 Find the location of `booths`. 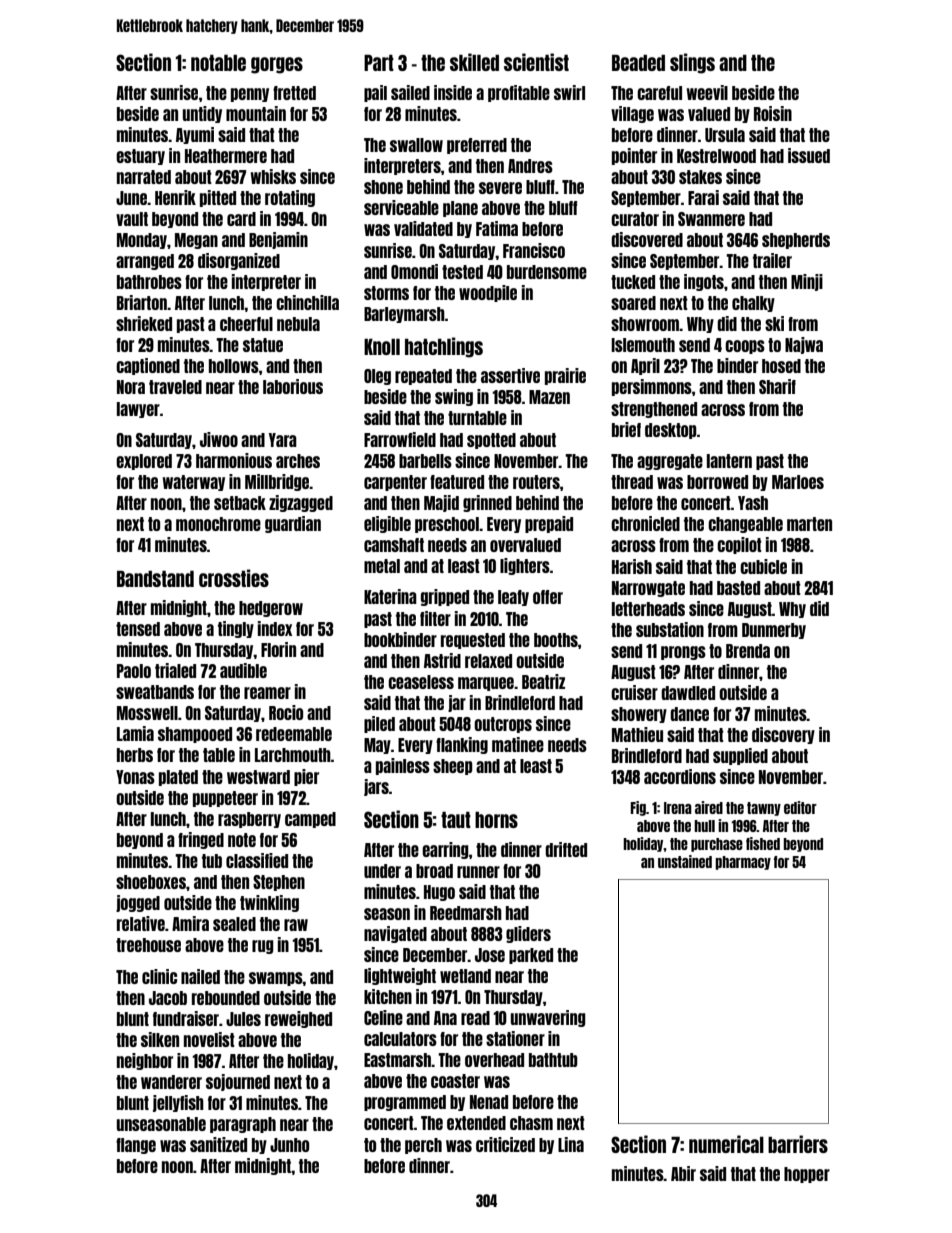

booths is located at coordinates (556, 640).
